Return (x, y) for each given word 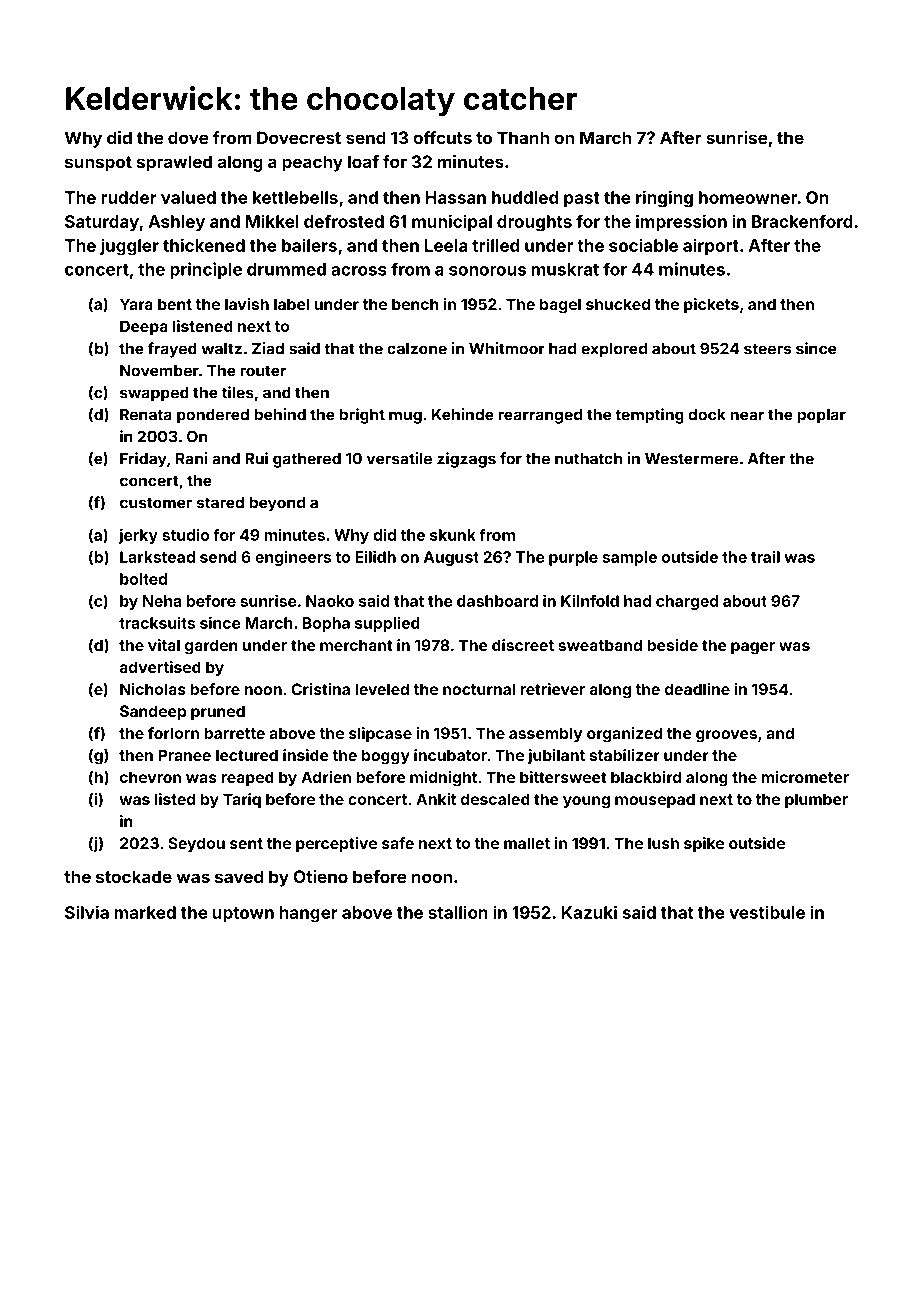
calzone (417, 349)
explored (614, 350)
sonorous (487, 271)
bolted (143, 579)
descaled (495, 799)
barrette (234, 733)
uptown (243, 914)
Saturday (102, 223)
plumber (816, 800)
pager (753, 648)
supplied (387, 624)
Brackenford (802, 221)
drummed (286, 269)
